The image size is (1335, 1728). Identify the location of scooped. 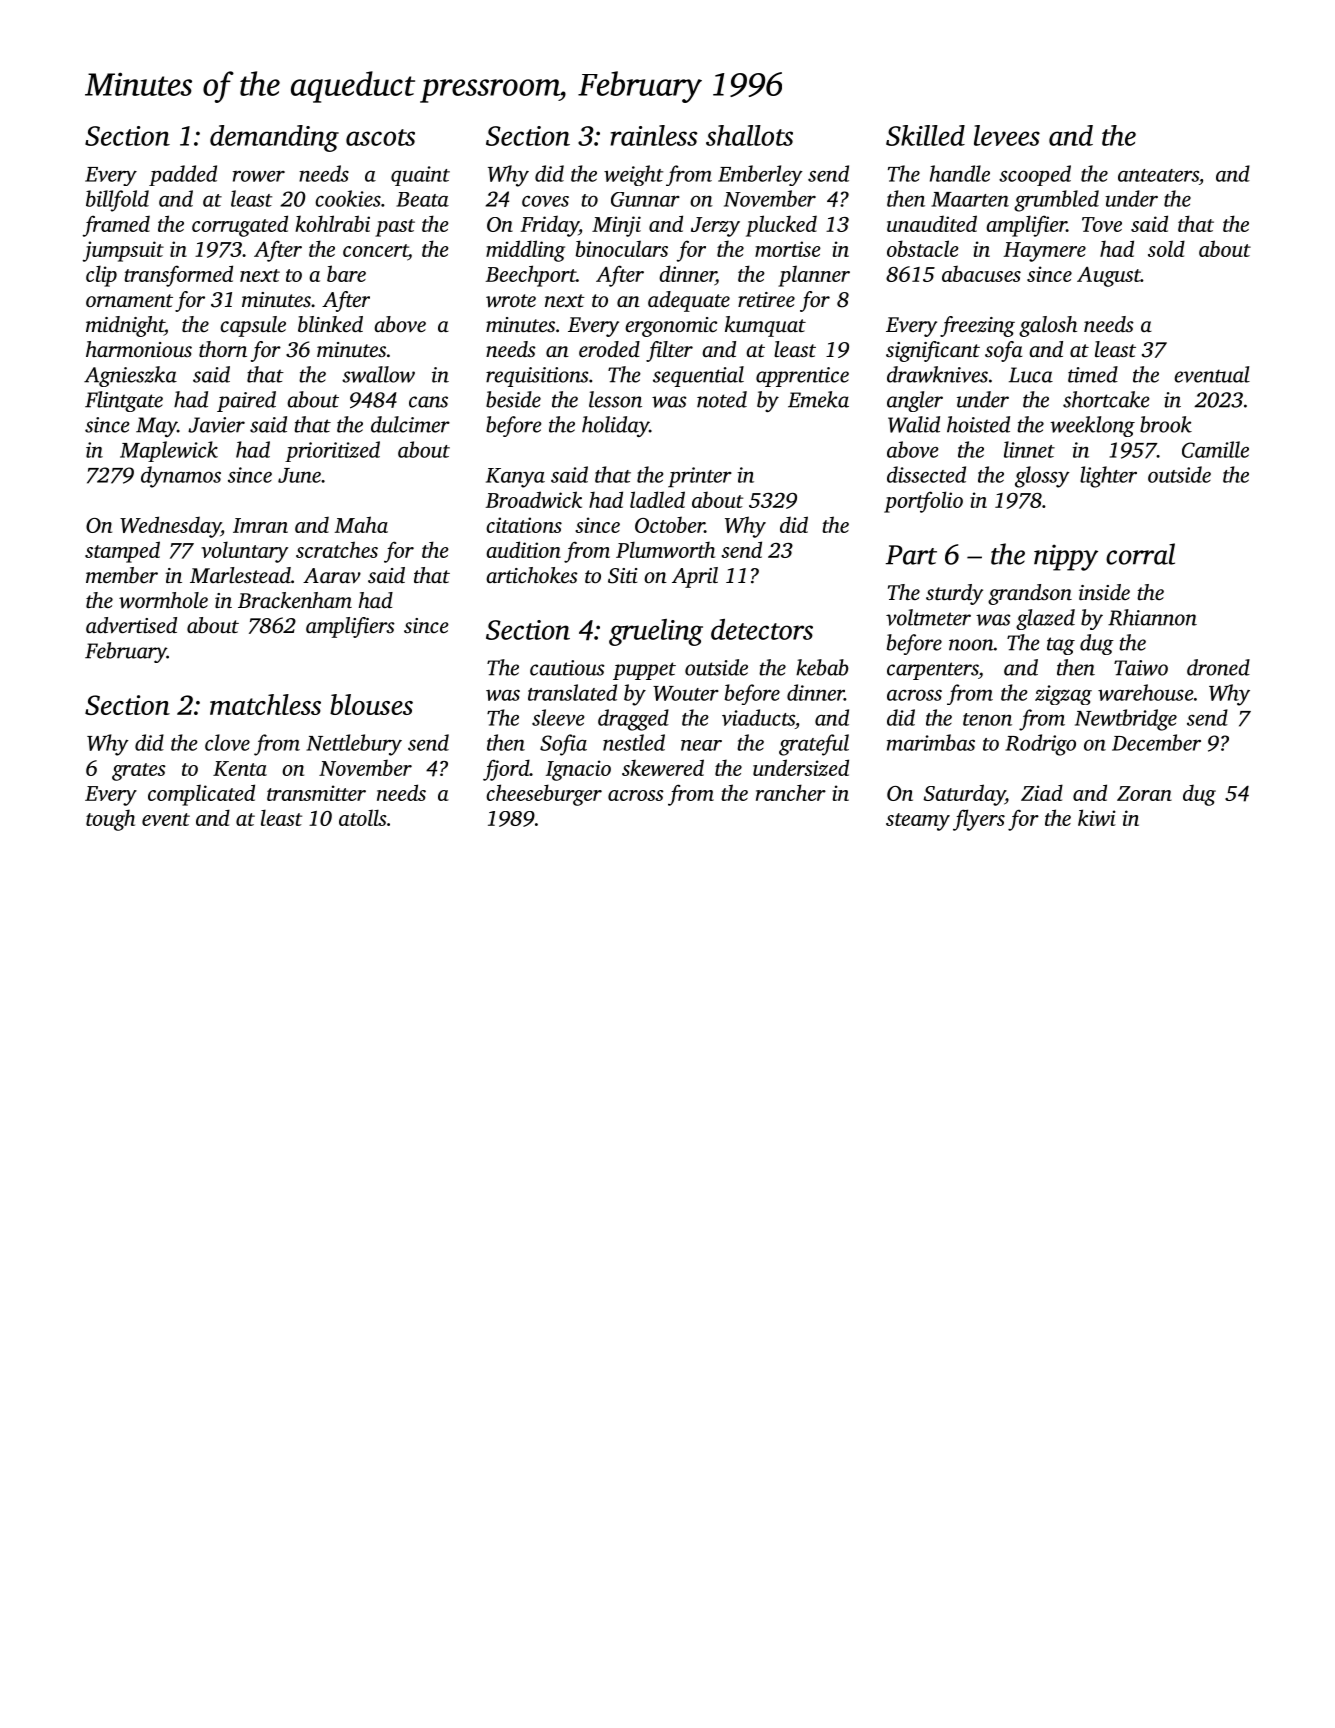
(1035, 175).
